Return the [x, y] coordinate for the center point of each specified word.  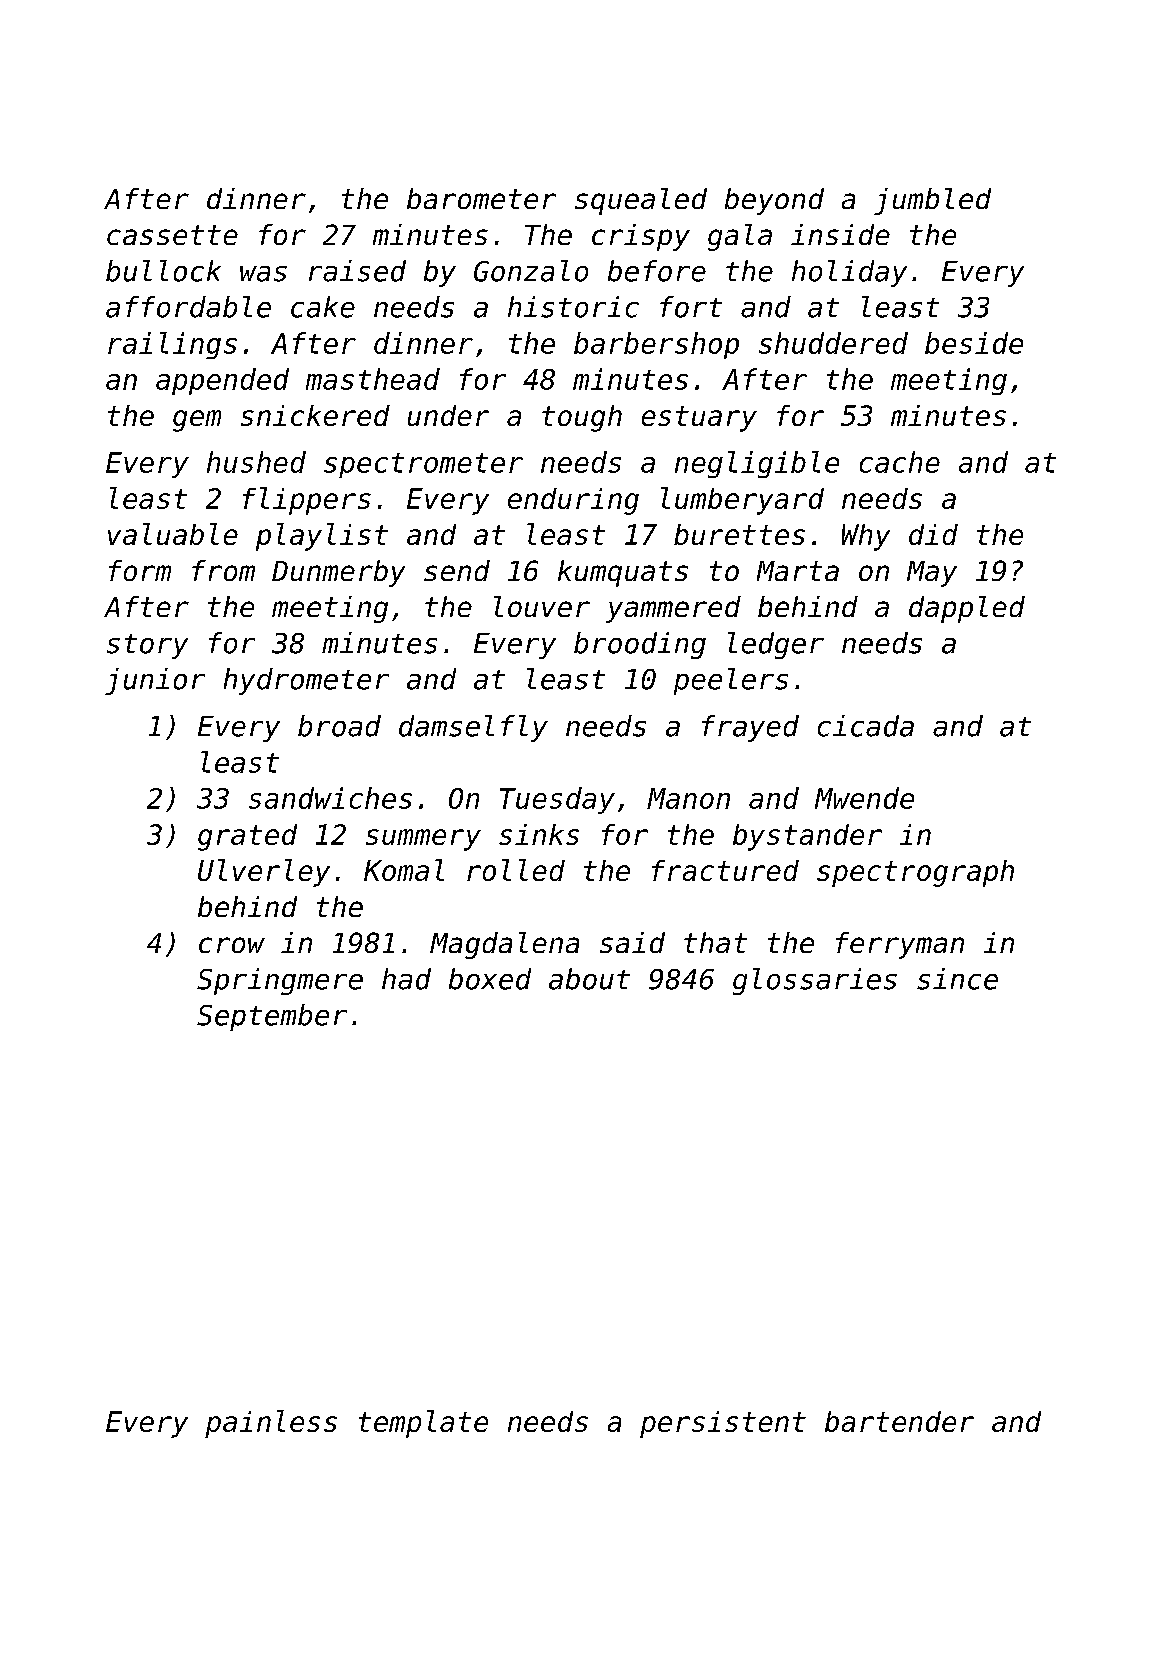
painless [271, 1424]
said [632, 942]
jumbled [932, 201]
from [223, 570]
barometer [481, 198]
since [957, 979]
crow [232, 945]
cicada [866, 726]
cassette [172, 235]
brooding [640, 645]
